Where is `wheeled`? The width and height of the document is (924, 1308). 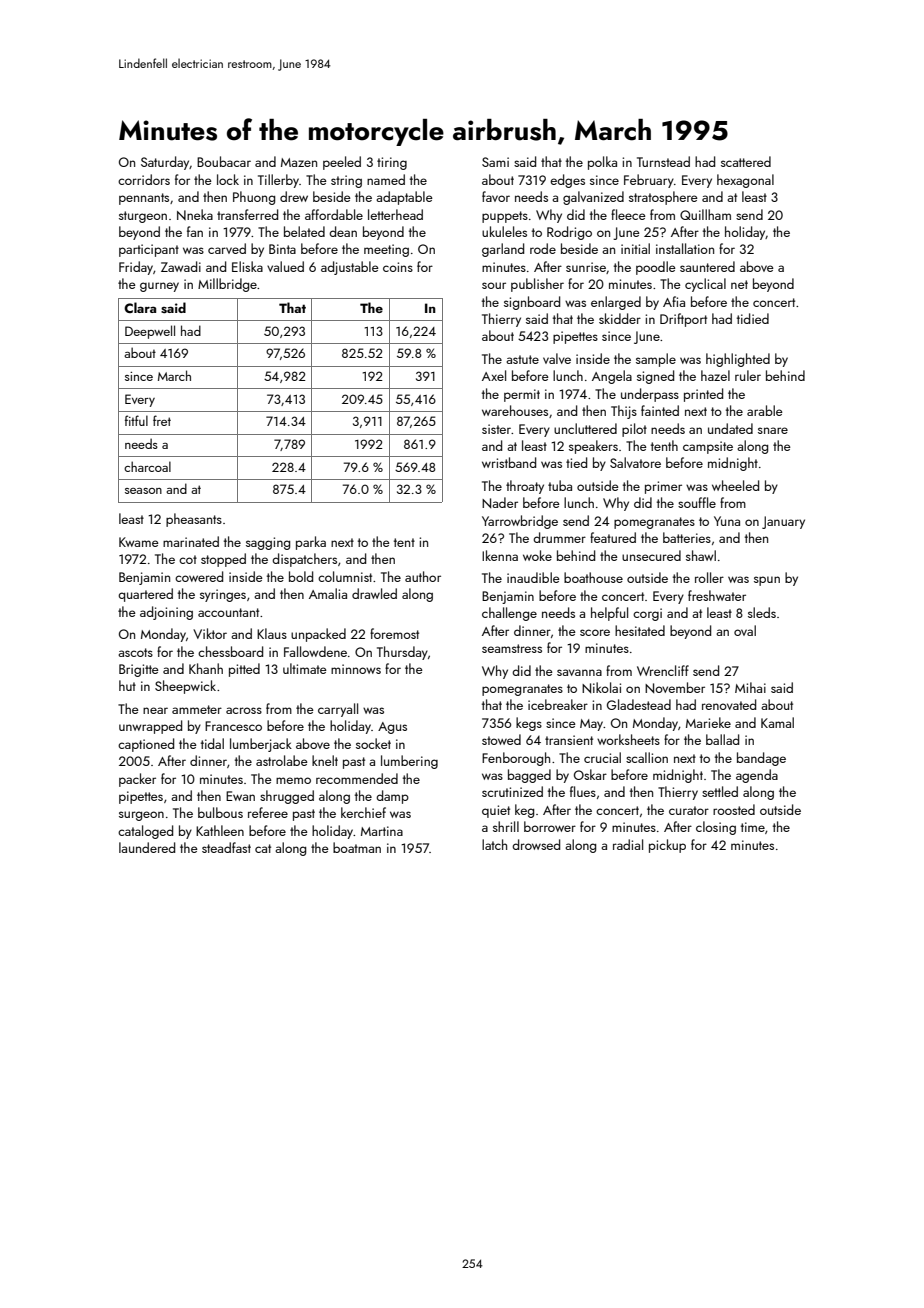 wheeled is located at coordinates (735, 485).
